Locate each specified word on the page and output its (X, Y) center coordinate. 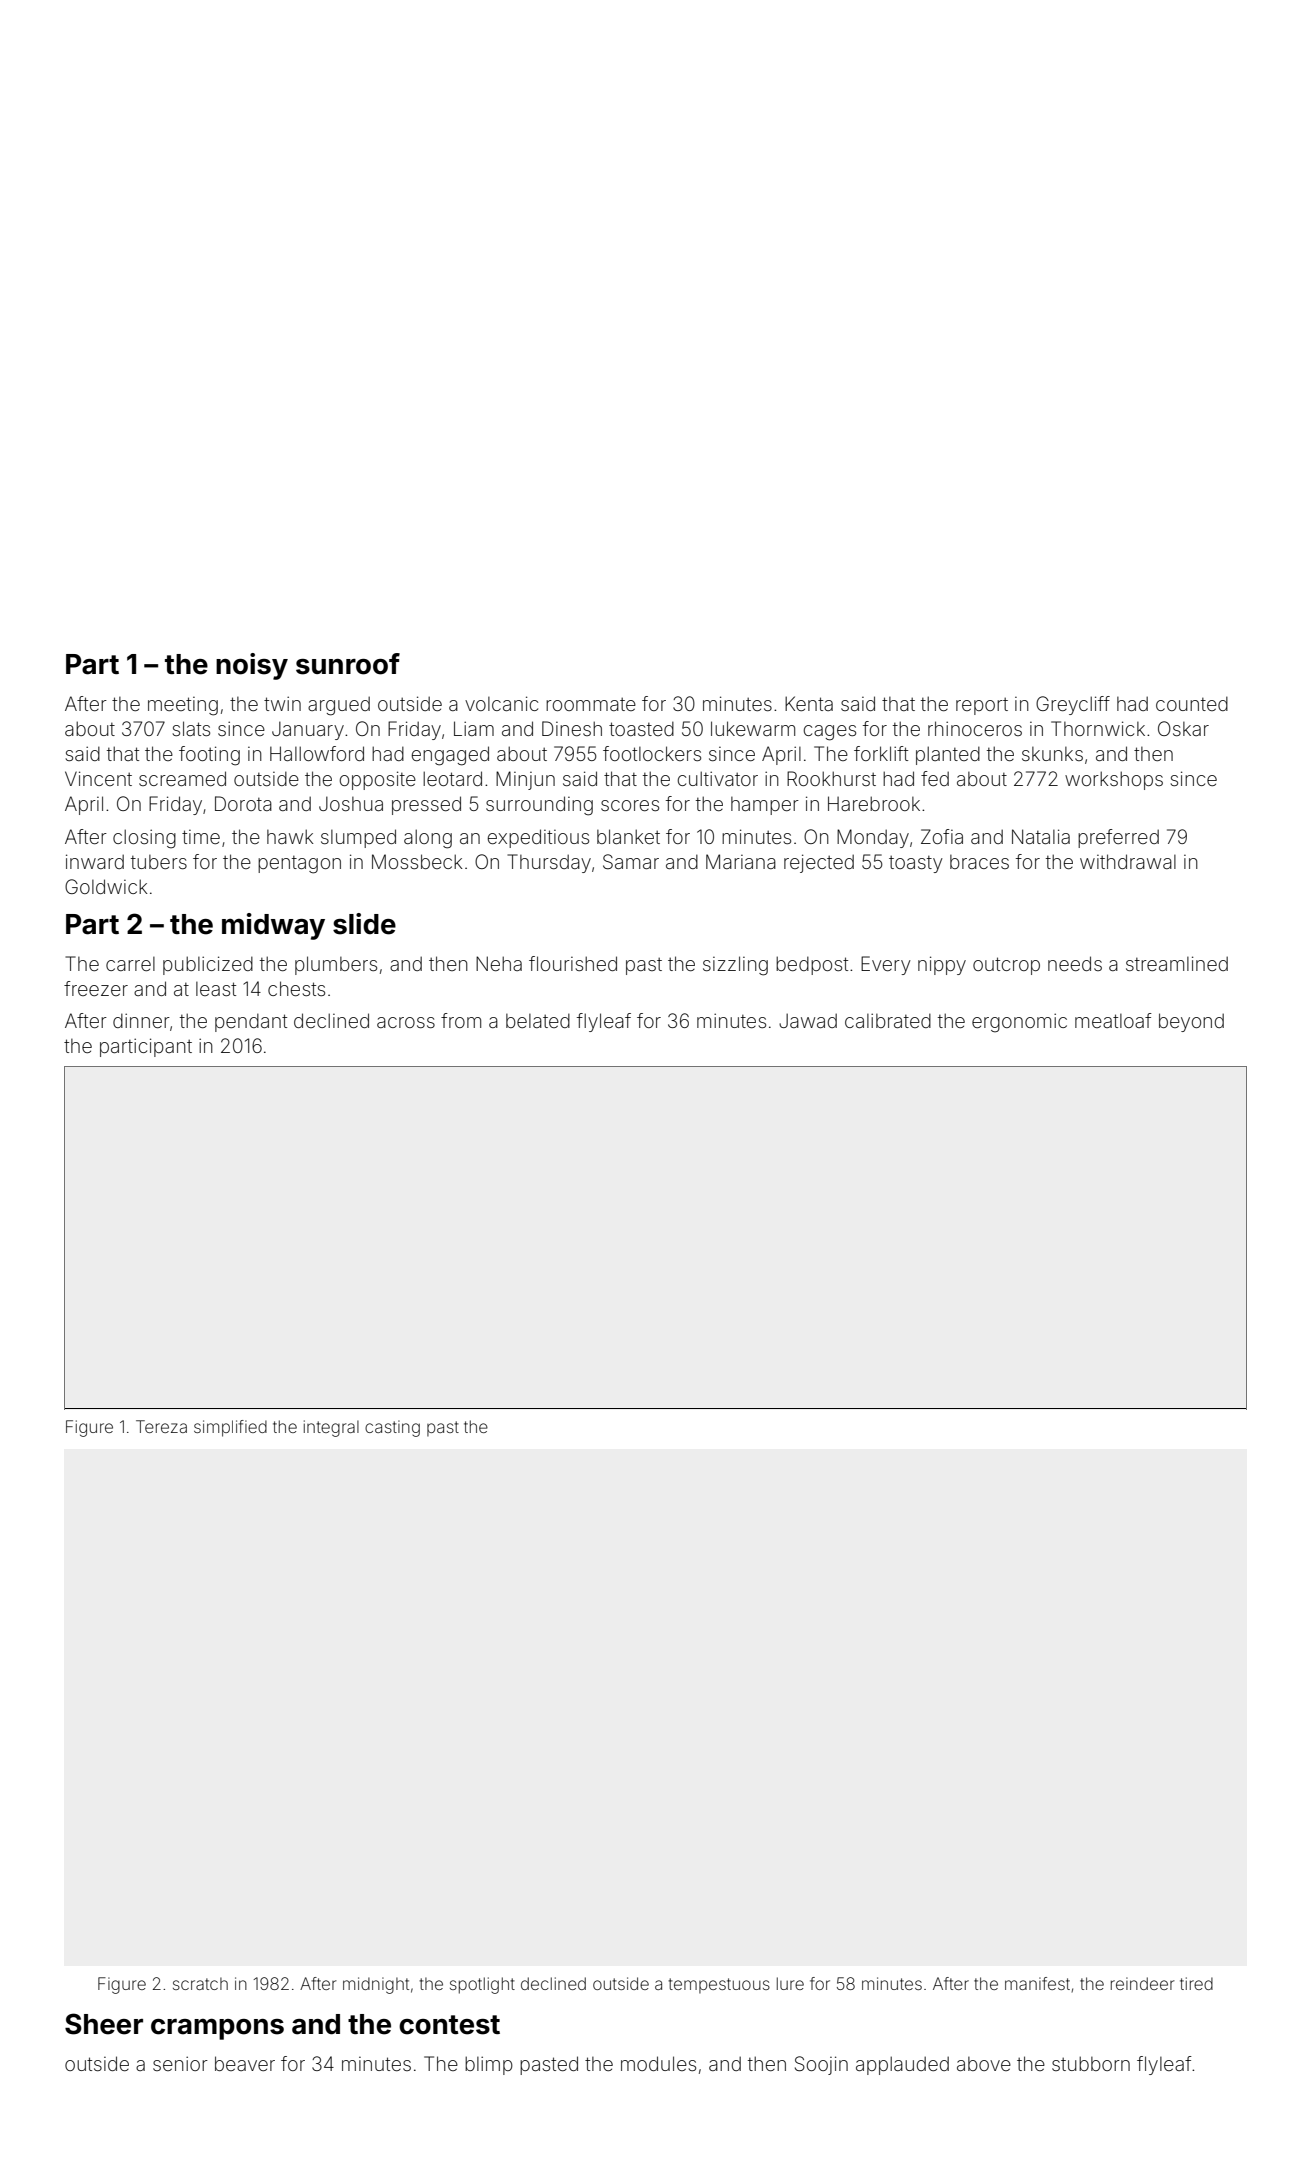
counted (1192, 703)
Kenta (809, 703)
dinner (141, 1020)
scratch (200, 1983)
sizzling (735, 966)
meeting (183, 706)
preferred (1118, 838)
